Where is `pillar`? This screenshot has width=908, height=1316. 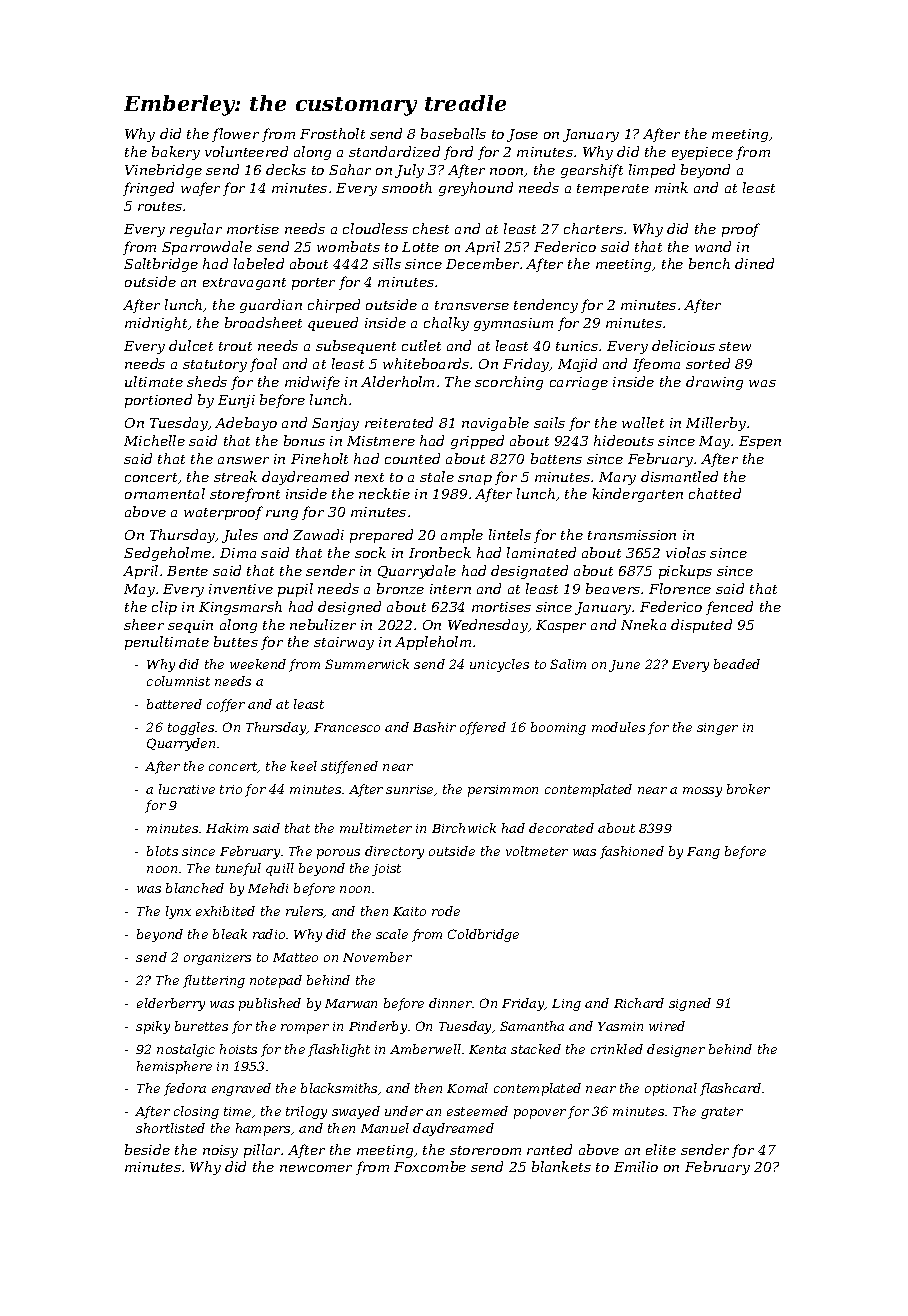 pillar is located at coordinates (262, 1151).
